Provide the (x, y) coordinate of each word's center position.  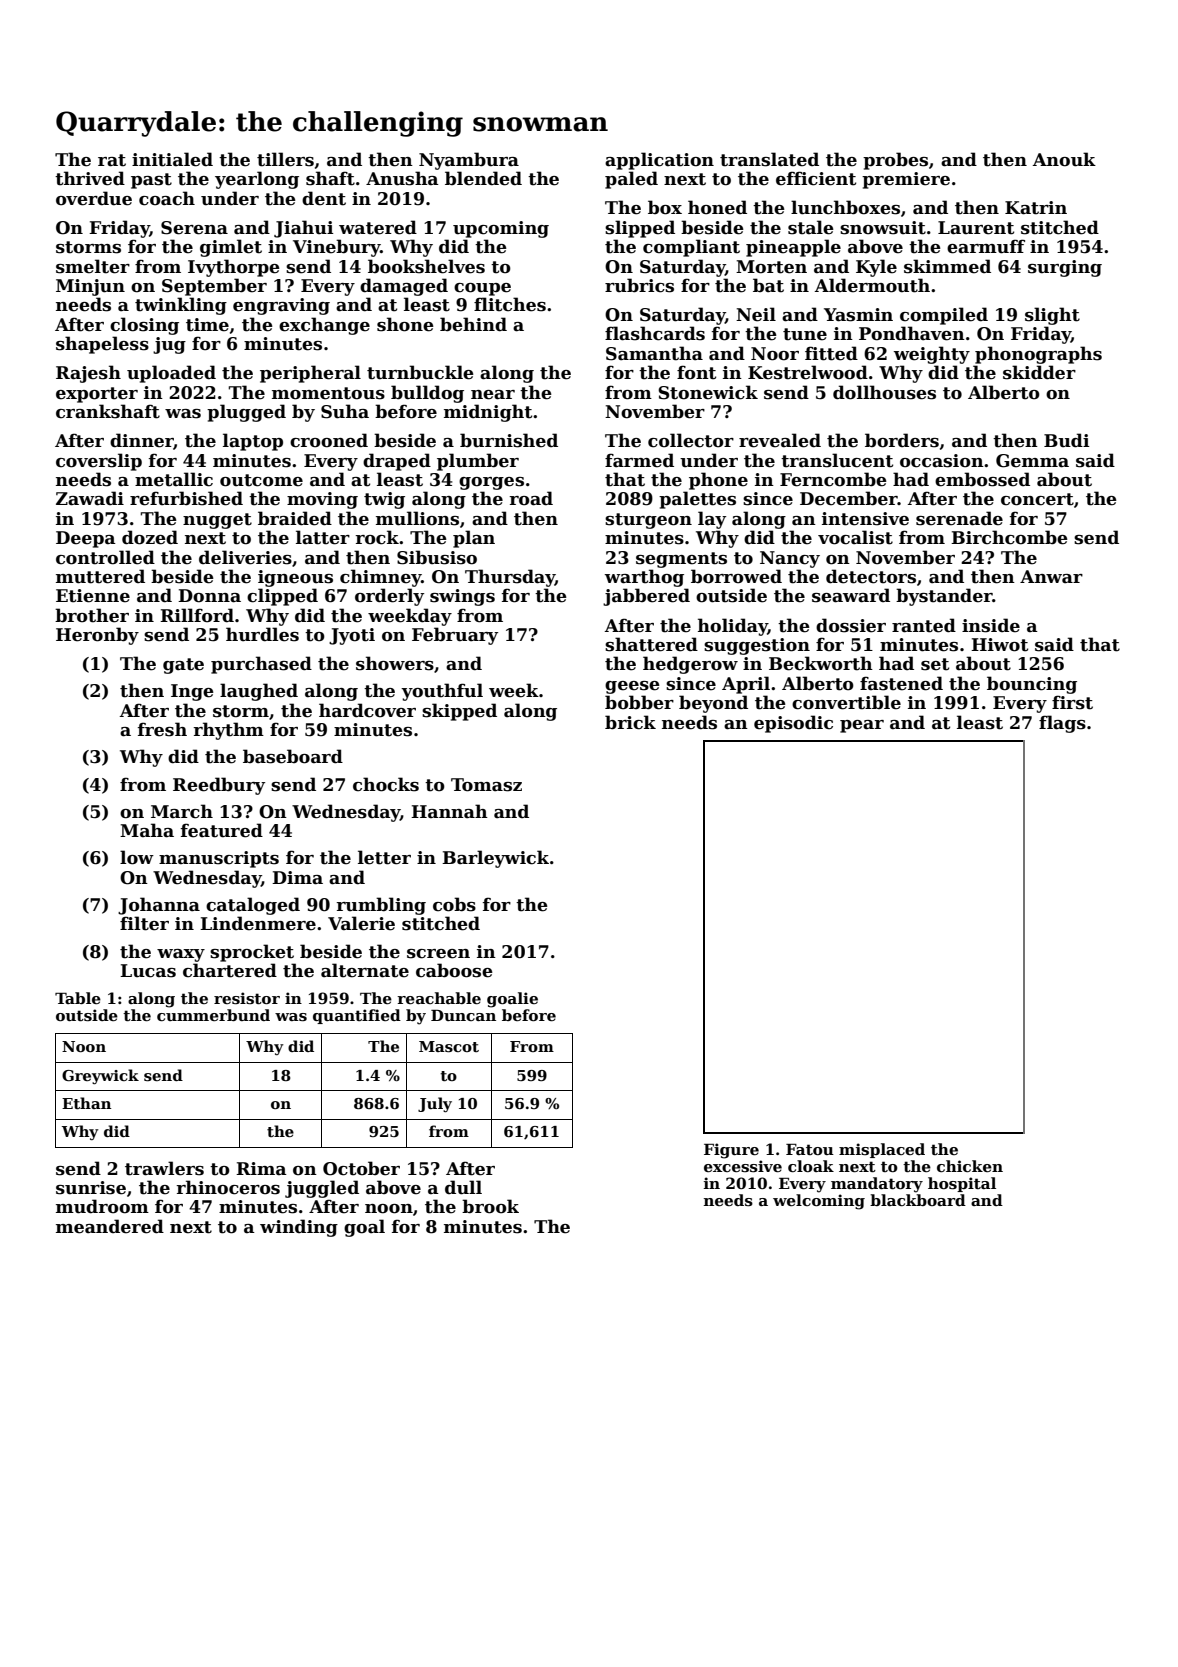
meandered (110, 1226)
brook (490, 1206)
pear (862, 726)
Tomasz (486, 785)
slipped (640, 229)
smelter (93, 266)
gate (183, 666)
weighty (932, 355)
